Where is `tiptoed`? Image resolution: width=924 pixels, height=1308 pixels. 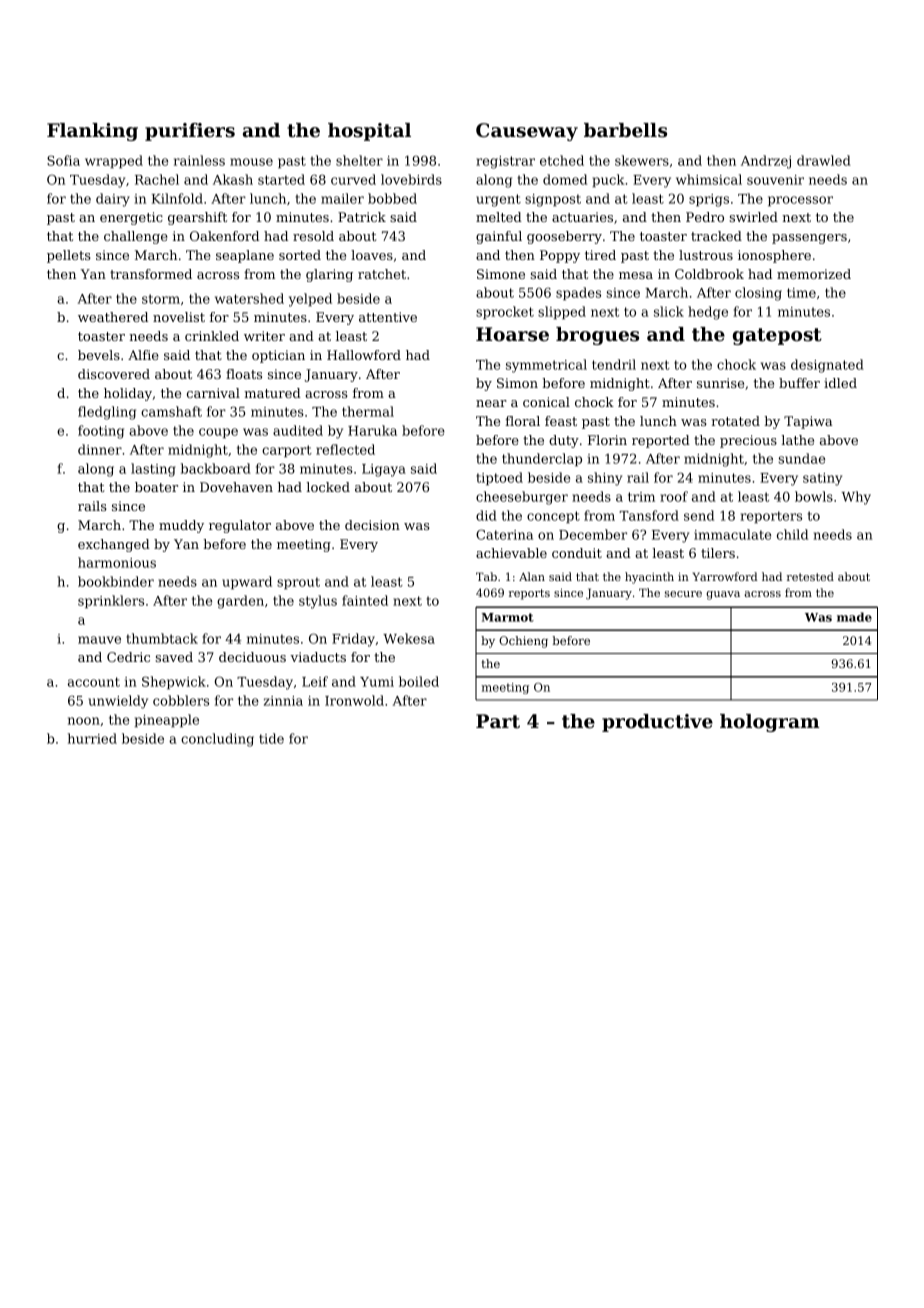
tiptoed is located at coordinates (499, 478).
